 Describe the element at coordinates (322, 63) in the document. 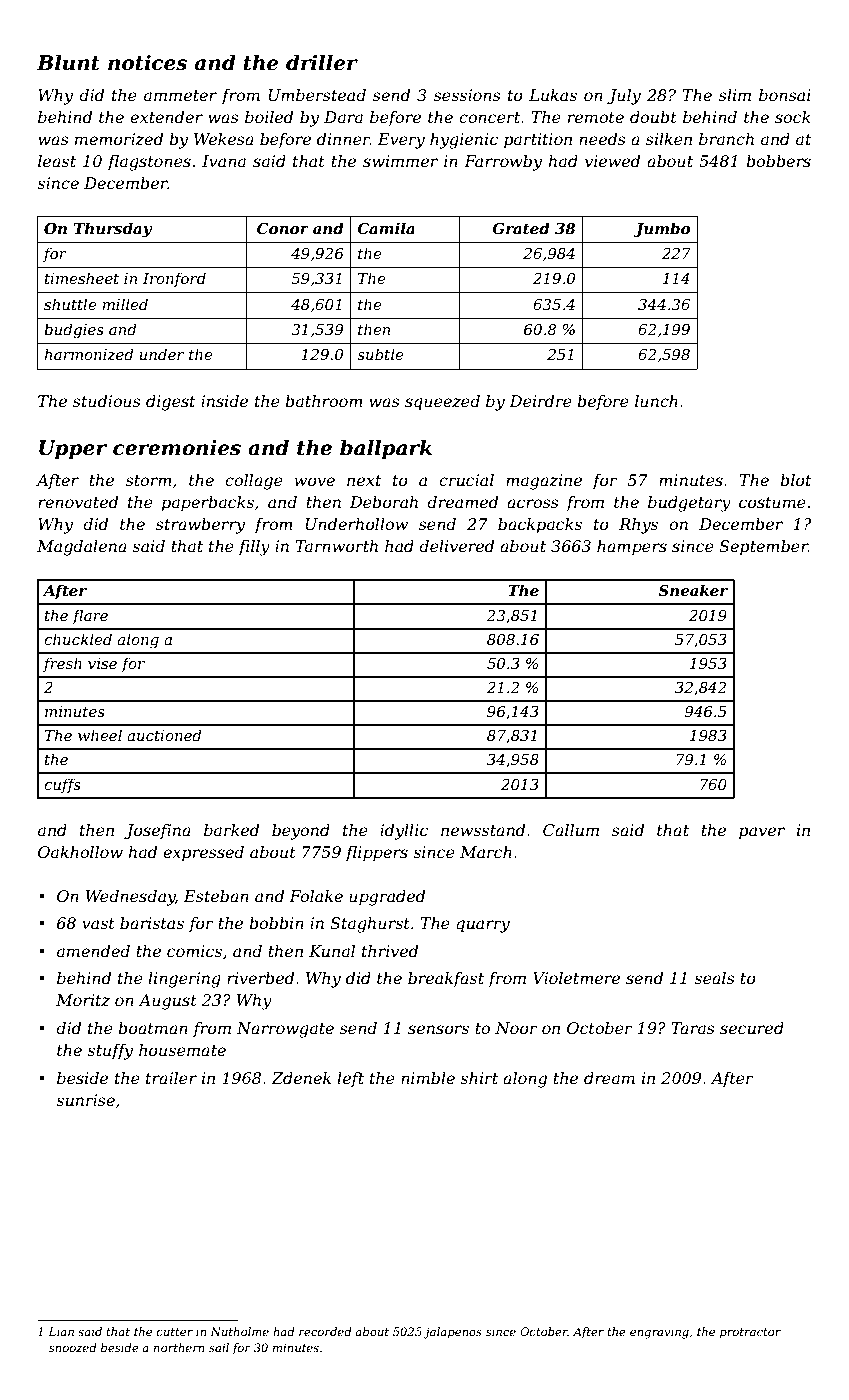

I see `driller` at that location.
